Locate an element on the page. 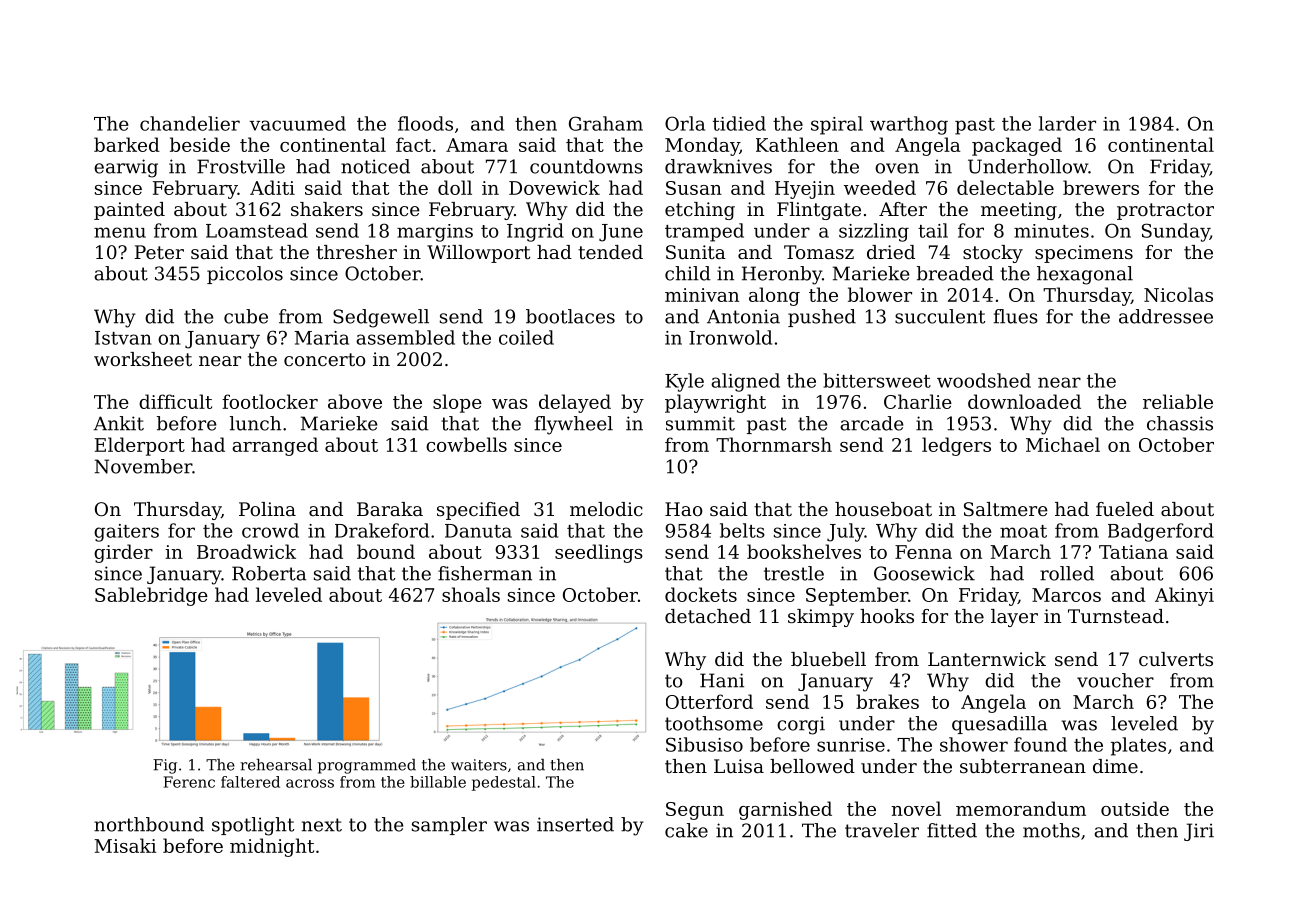 The height and width of the document is (924, 1308). aligned is located at coordinates (745, 382).
